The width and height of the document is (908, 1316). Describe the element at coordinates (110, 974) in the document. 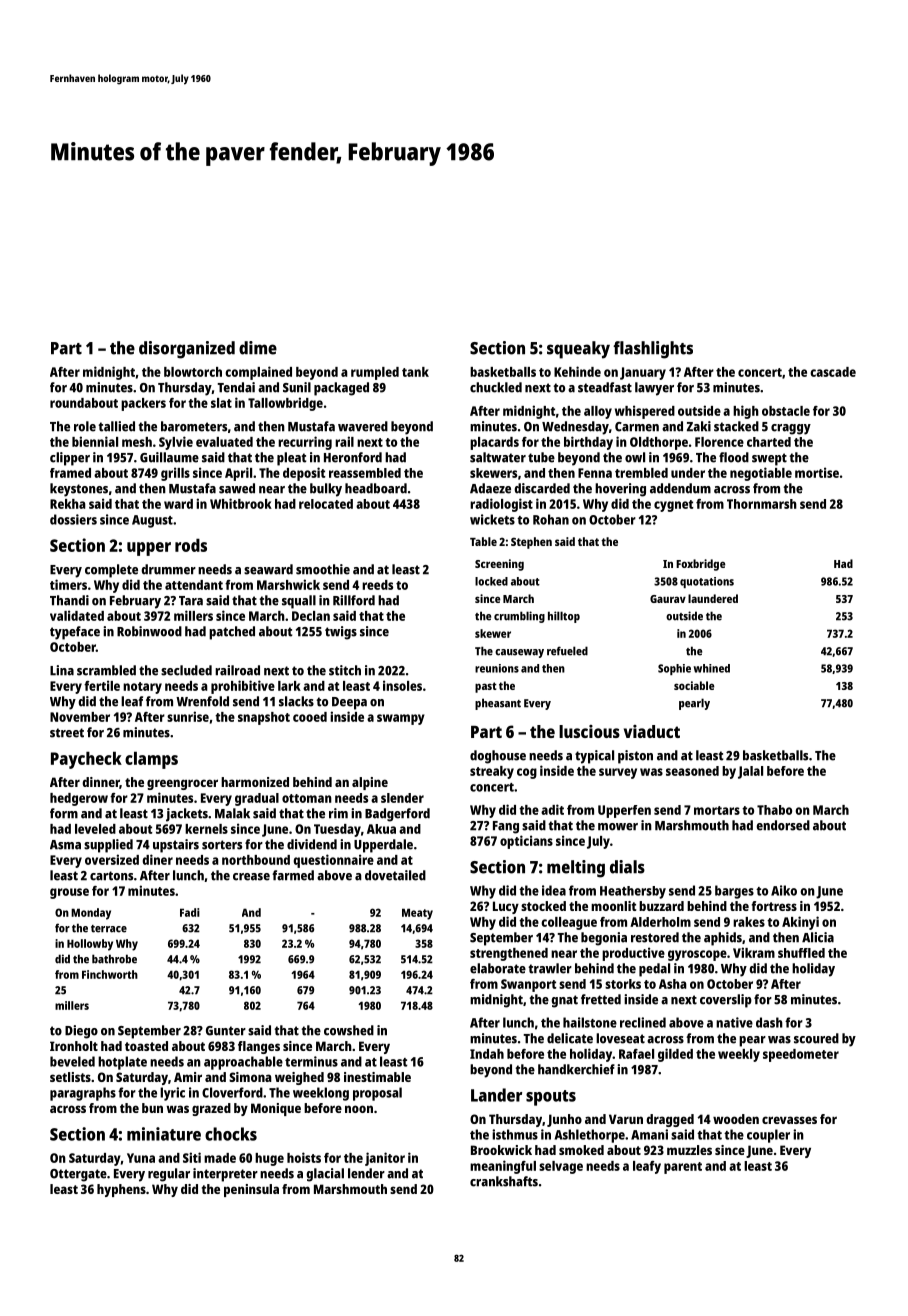

I see `Finchworth` at that location.
